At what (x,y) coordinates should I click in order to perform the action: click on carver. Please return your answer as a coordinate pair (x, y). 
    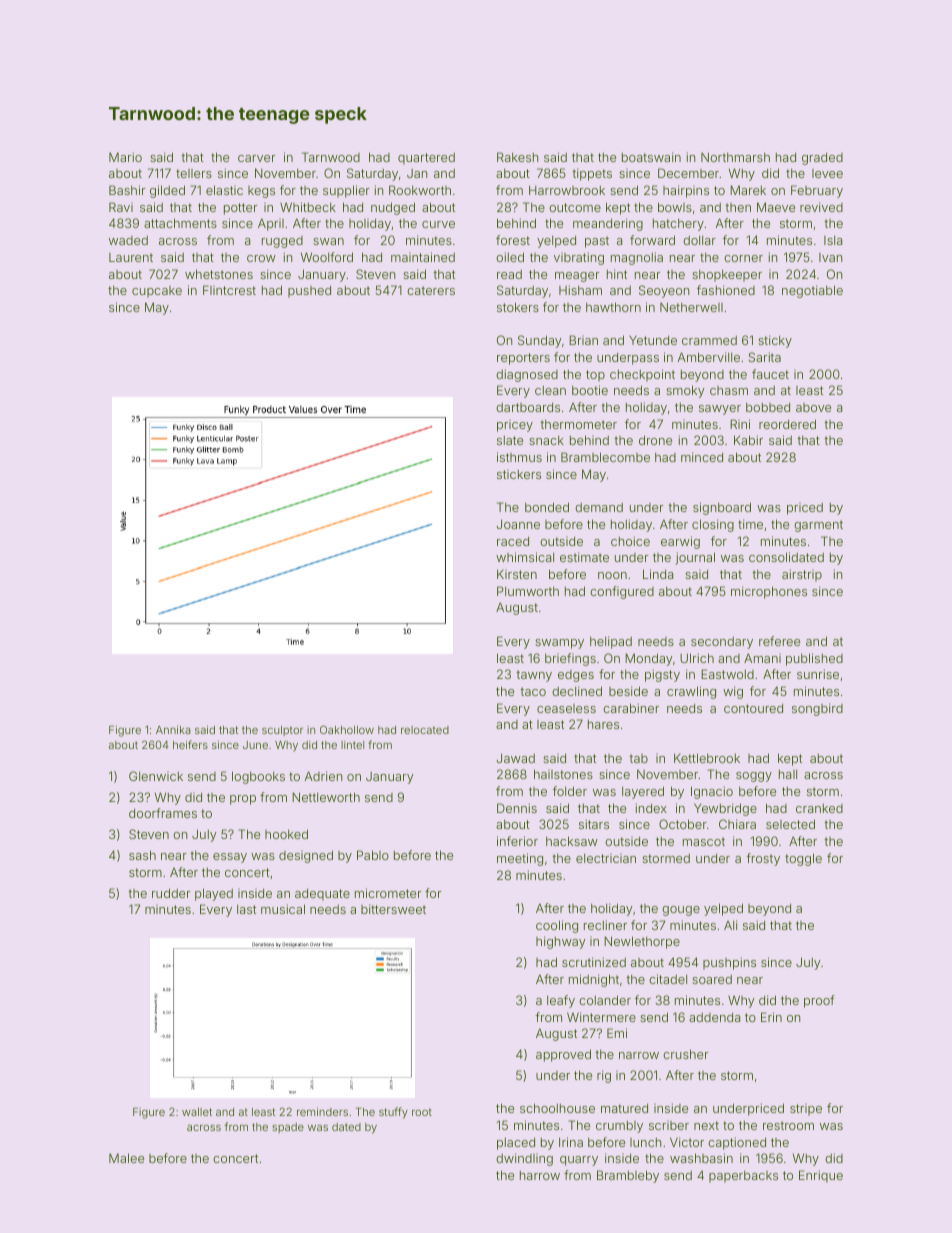
    Looking at the image, I should click on (256, 158).
